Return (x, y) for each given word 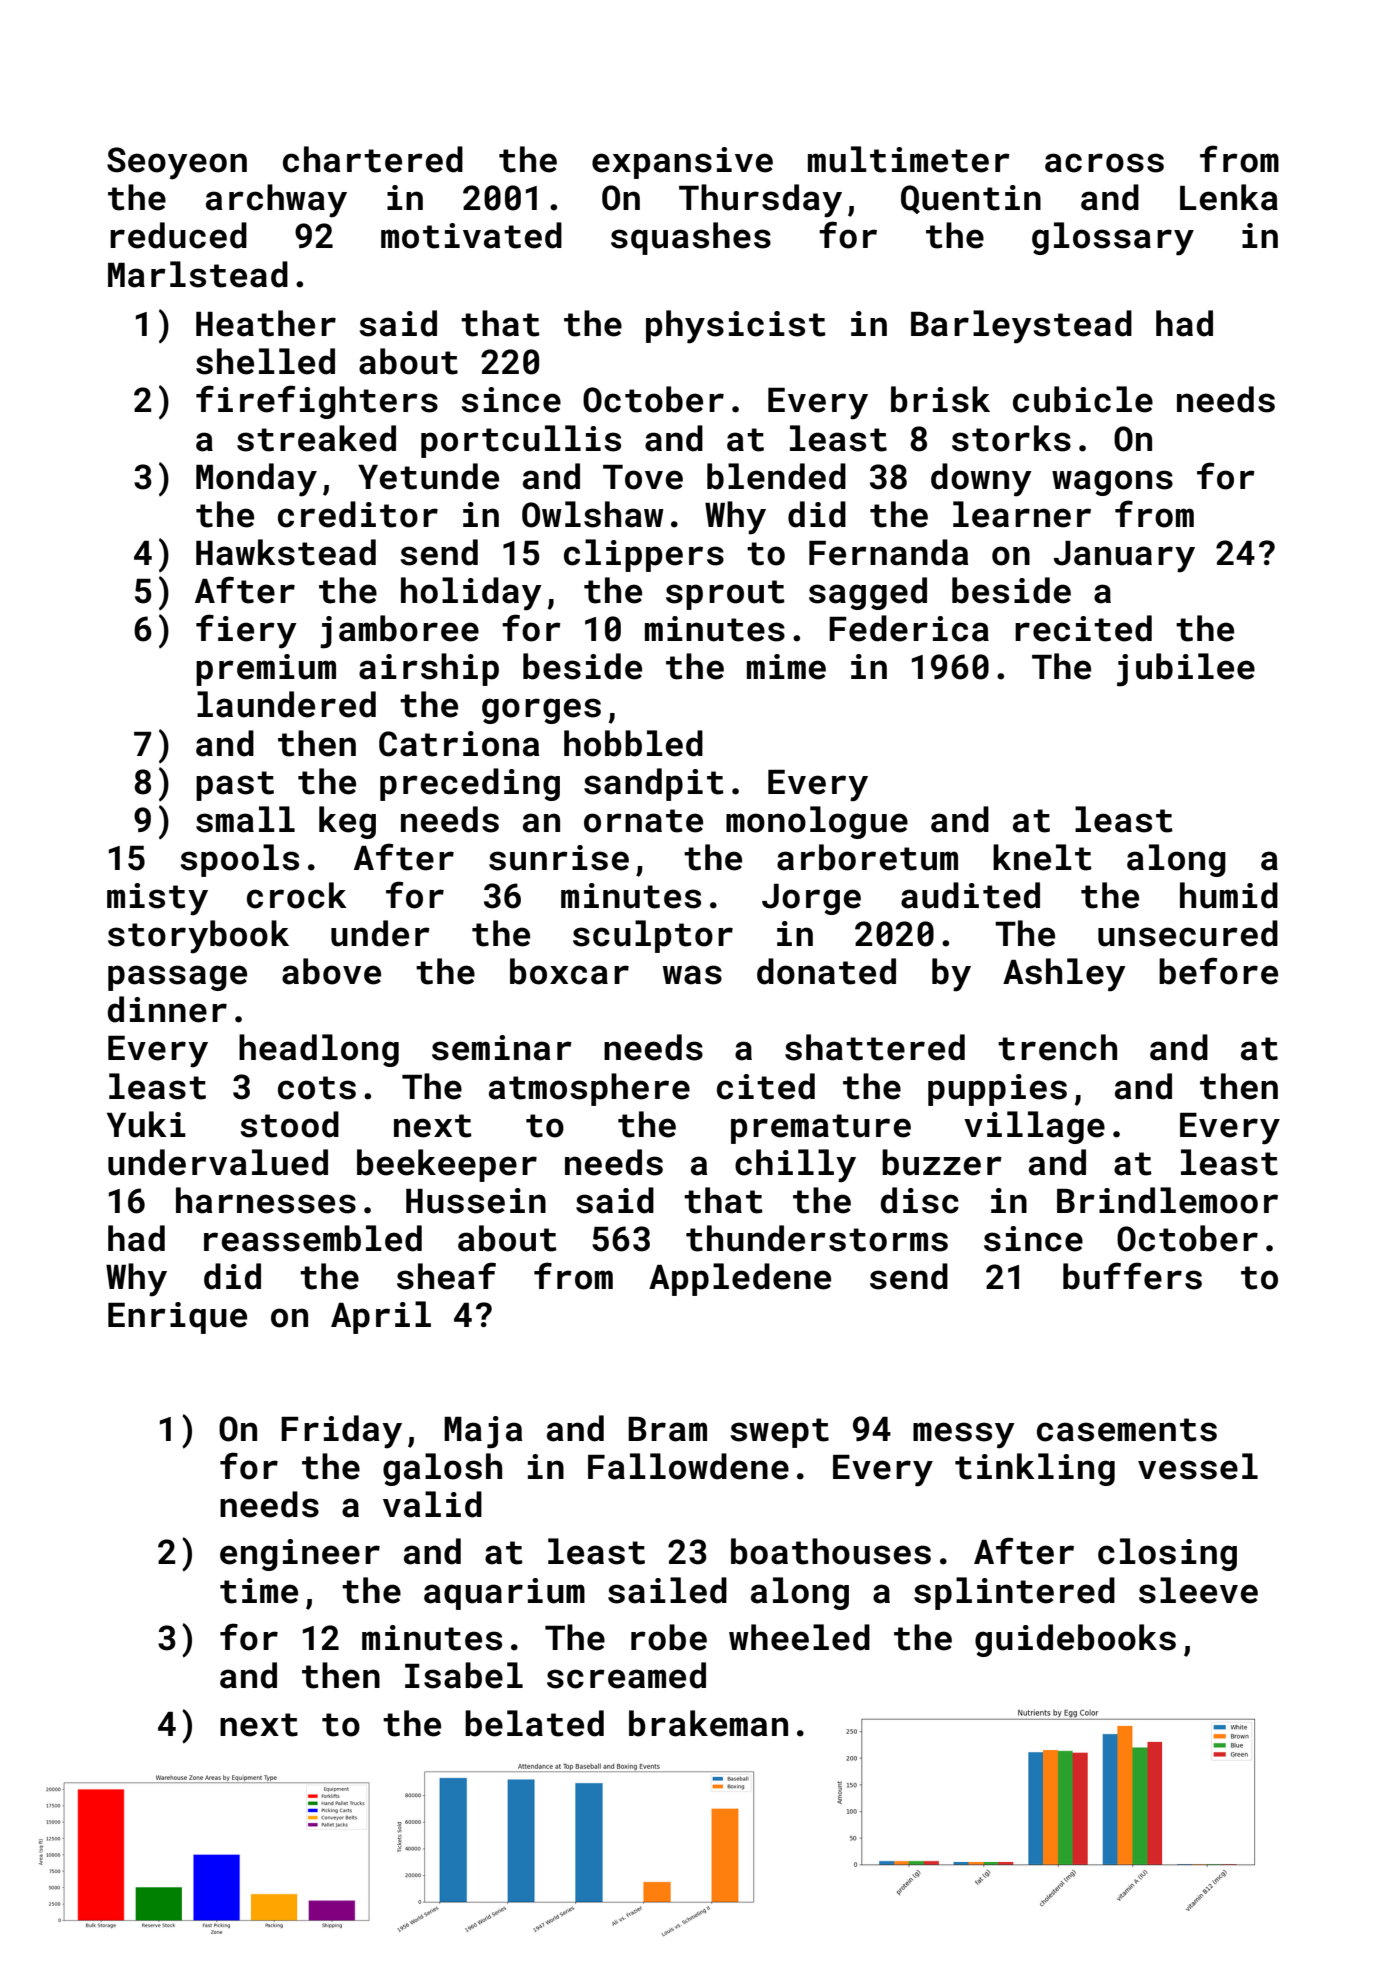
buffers (1132, 1276)
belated (534, 1723)
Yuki (146, 1124)
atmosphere (589, 1089)
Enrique (177, 1318)
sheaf (446, 1276)
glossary (1113, 239)
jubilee (1186, 670)
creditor (358, 514)
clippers (644, 555)
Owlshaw (593, 514)
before (1218, 971)
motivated (471, 235)
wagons (1112, 483)
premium (266, 670)
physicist (736, 327)
